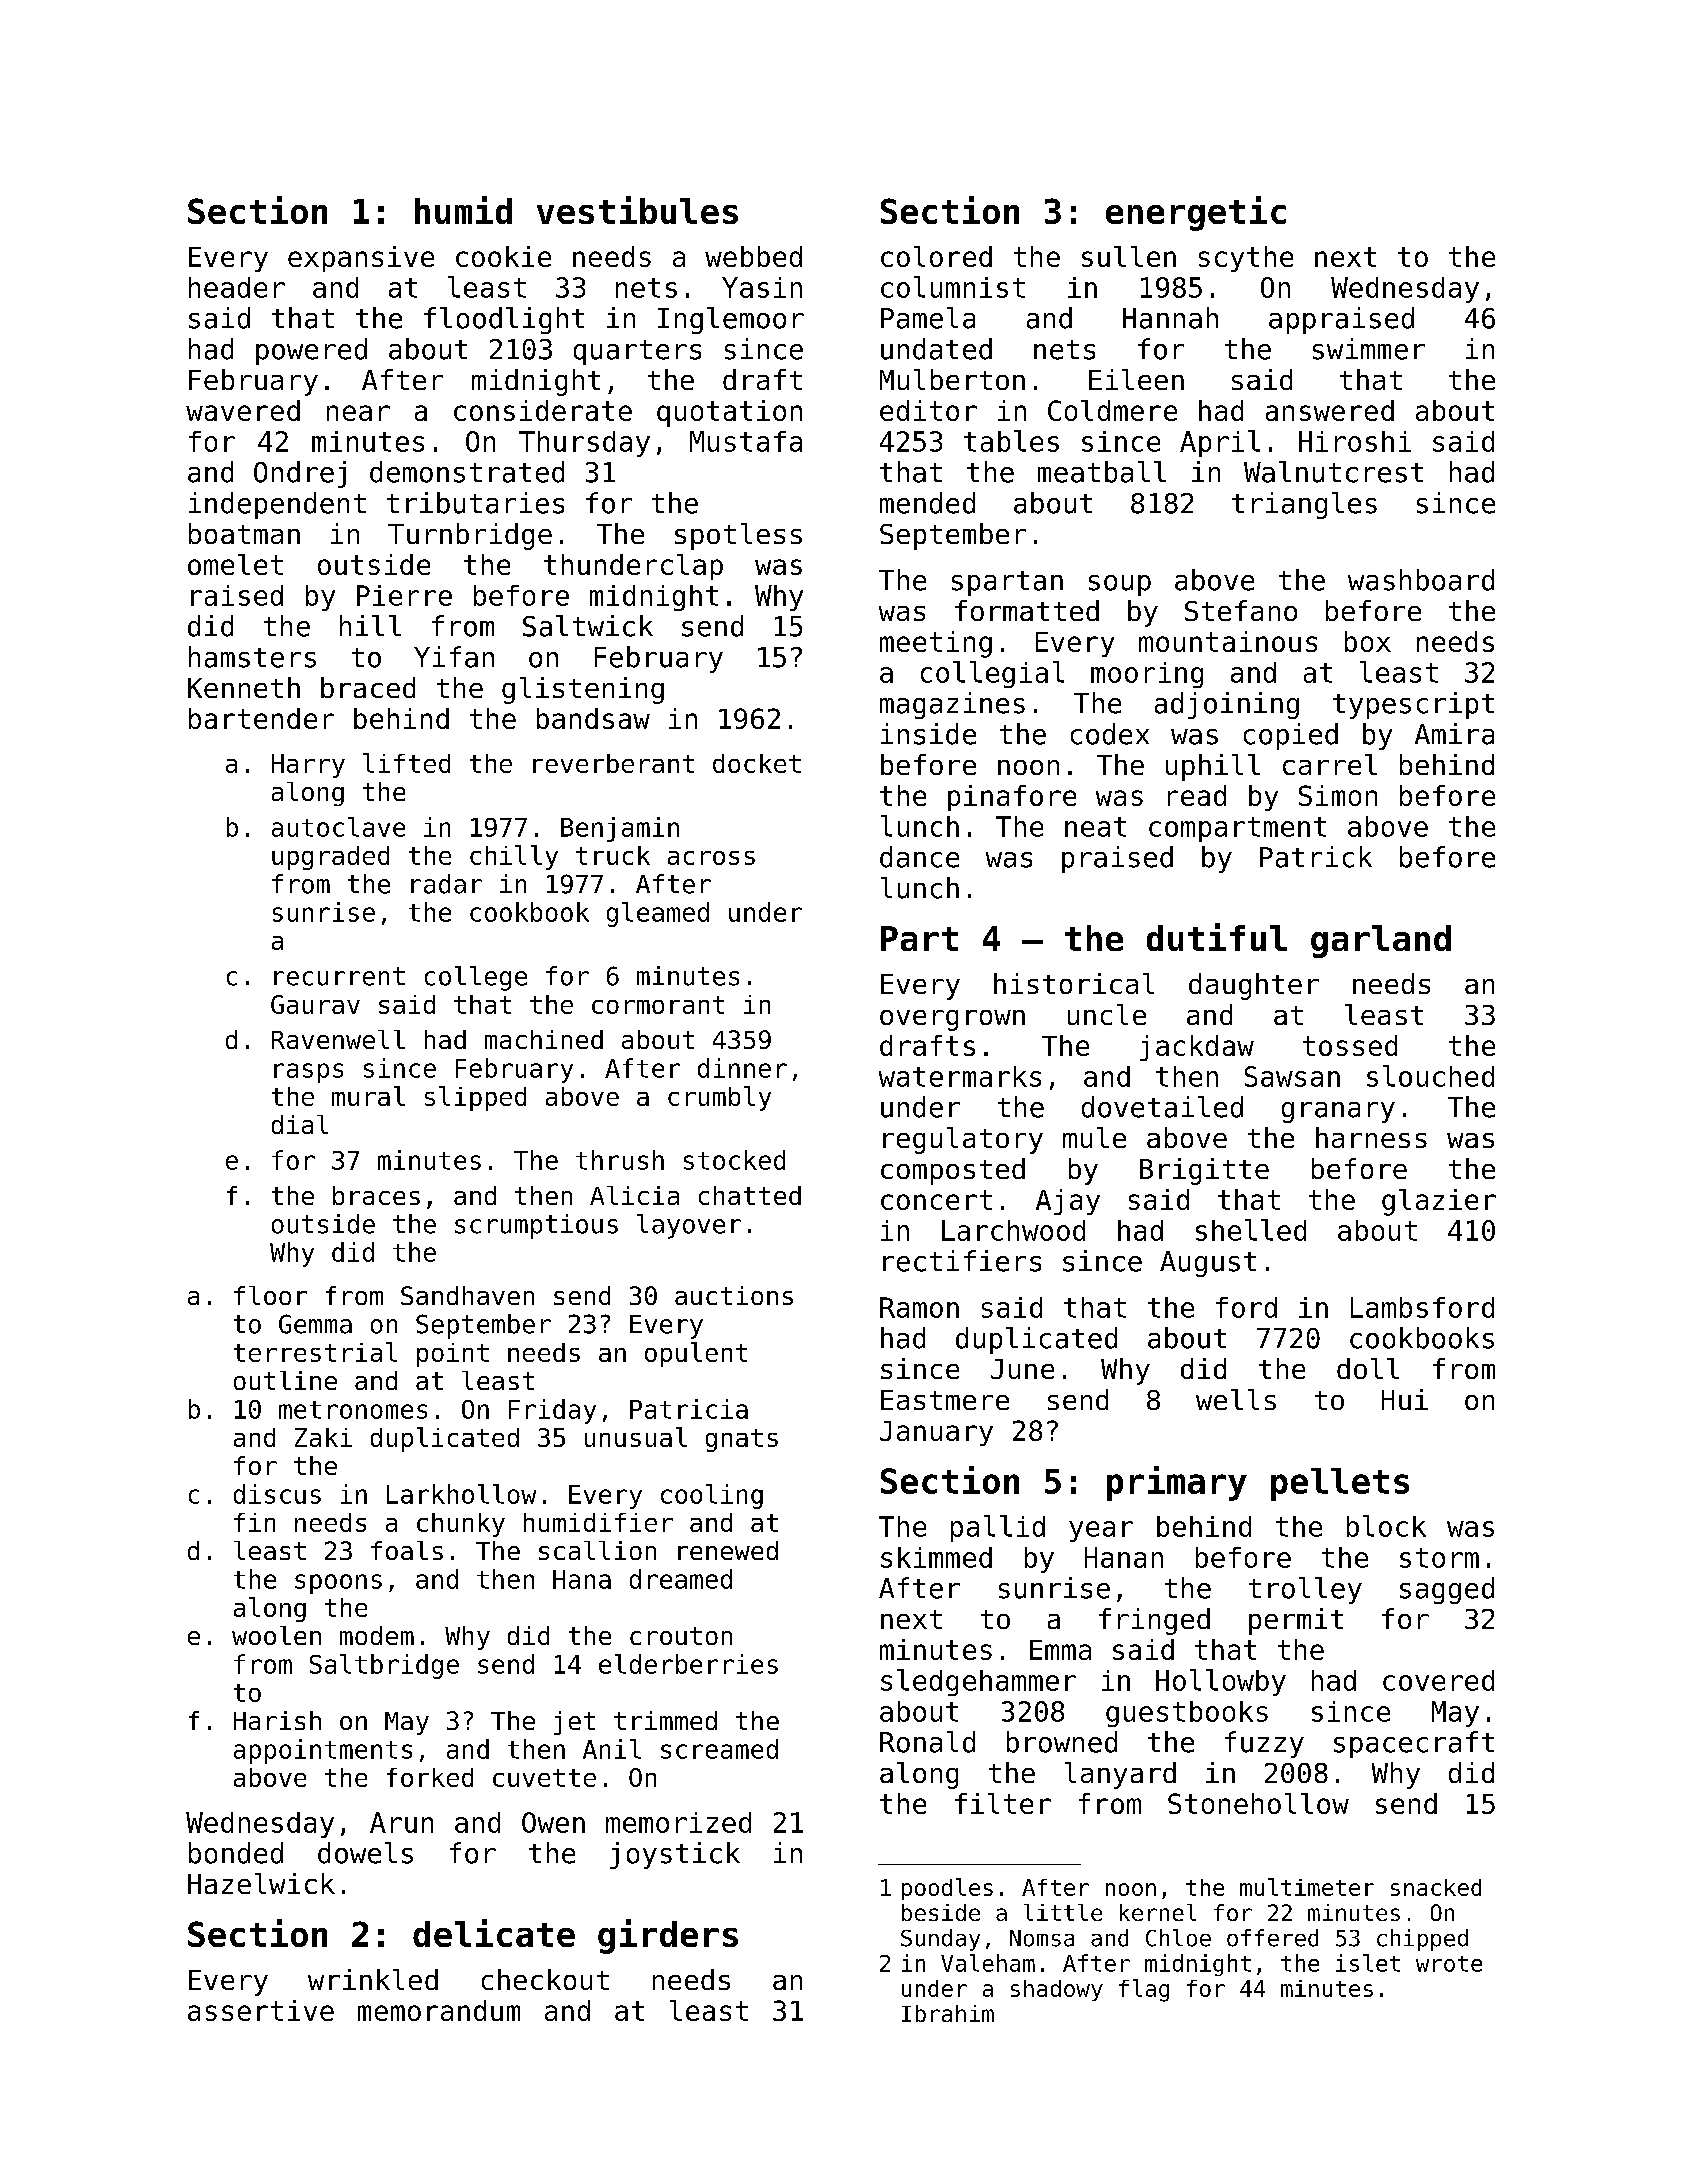 This screenshot has height=2178, width=1683. I want to click on independent, so click(277, 505).
